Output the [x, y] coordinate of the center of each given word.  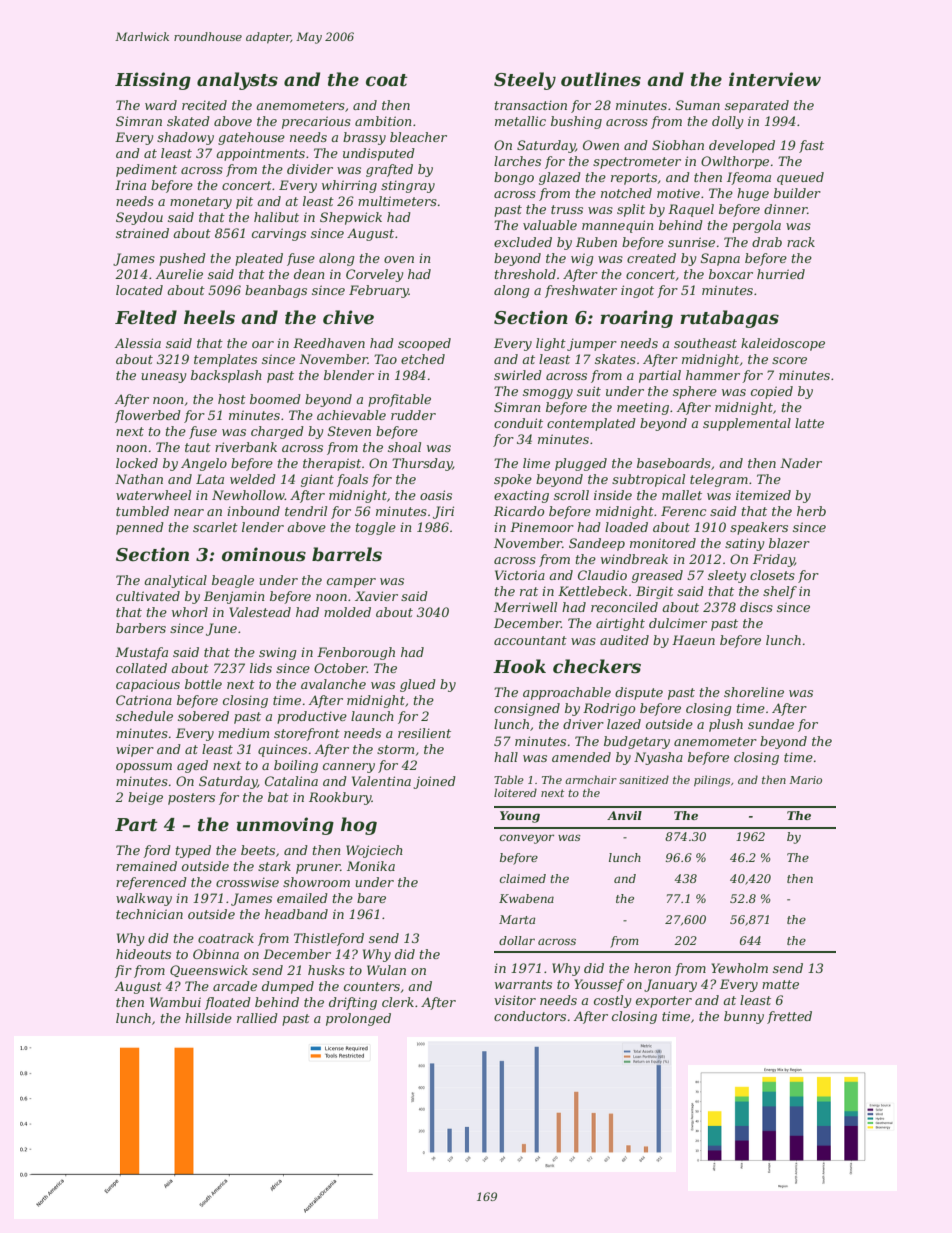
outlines [601, 79]
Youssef [599, 985]
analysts [237, 81]
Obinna [216, 954]
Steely [525, 81]
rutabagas [729, 319]
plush [726, 725]
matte [780, 984]
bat [278, 797]
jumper [592, 344]
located [139, 290]
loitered [515, 792]
